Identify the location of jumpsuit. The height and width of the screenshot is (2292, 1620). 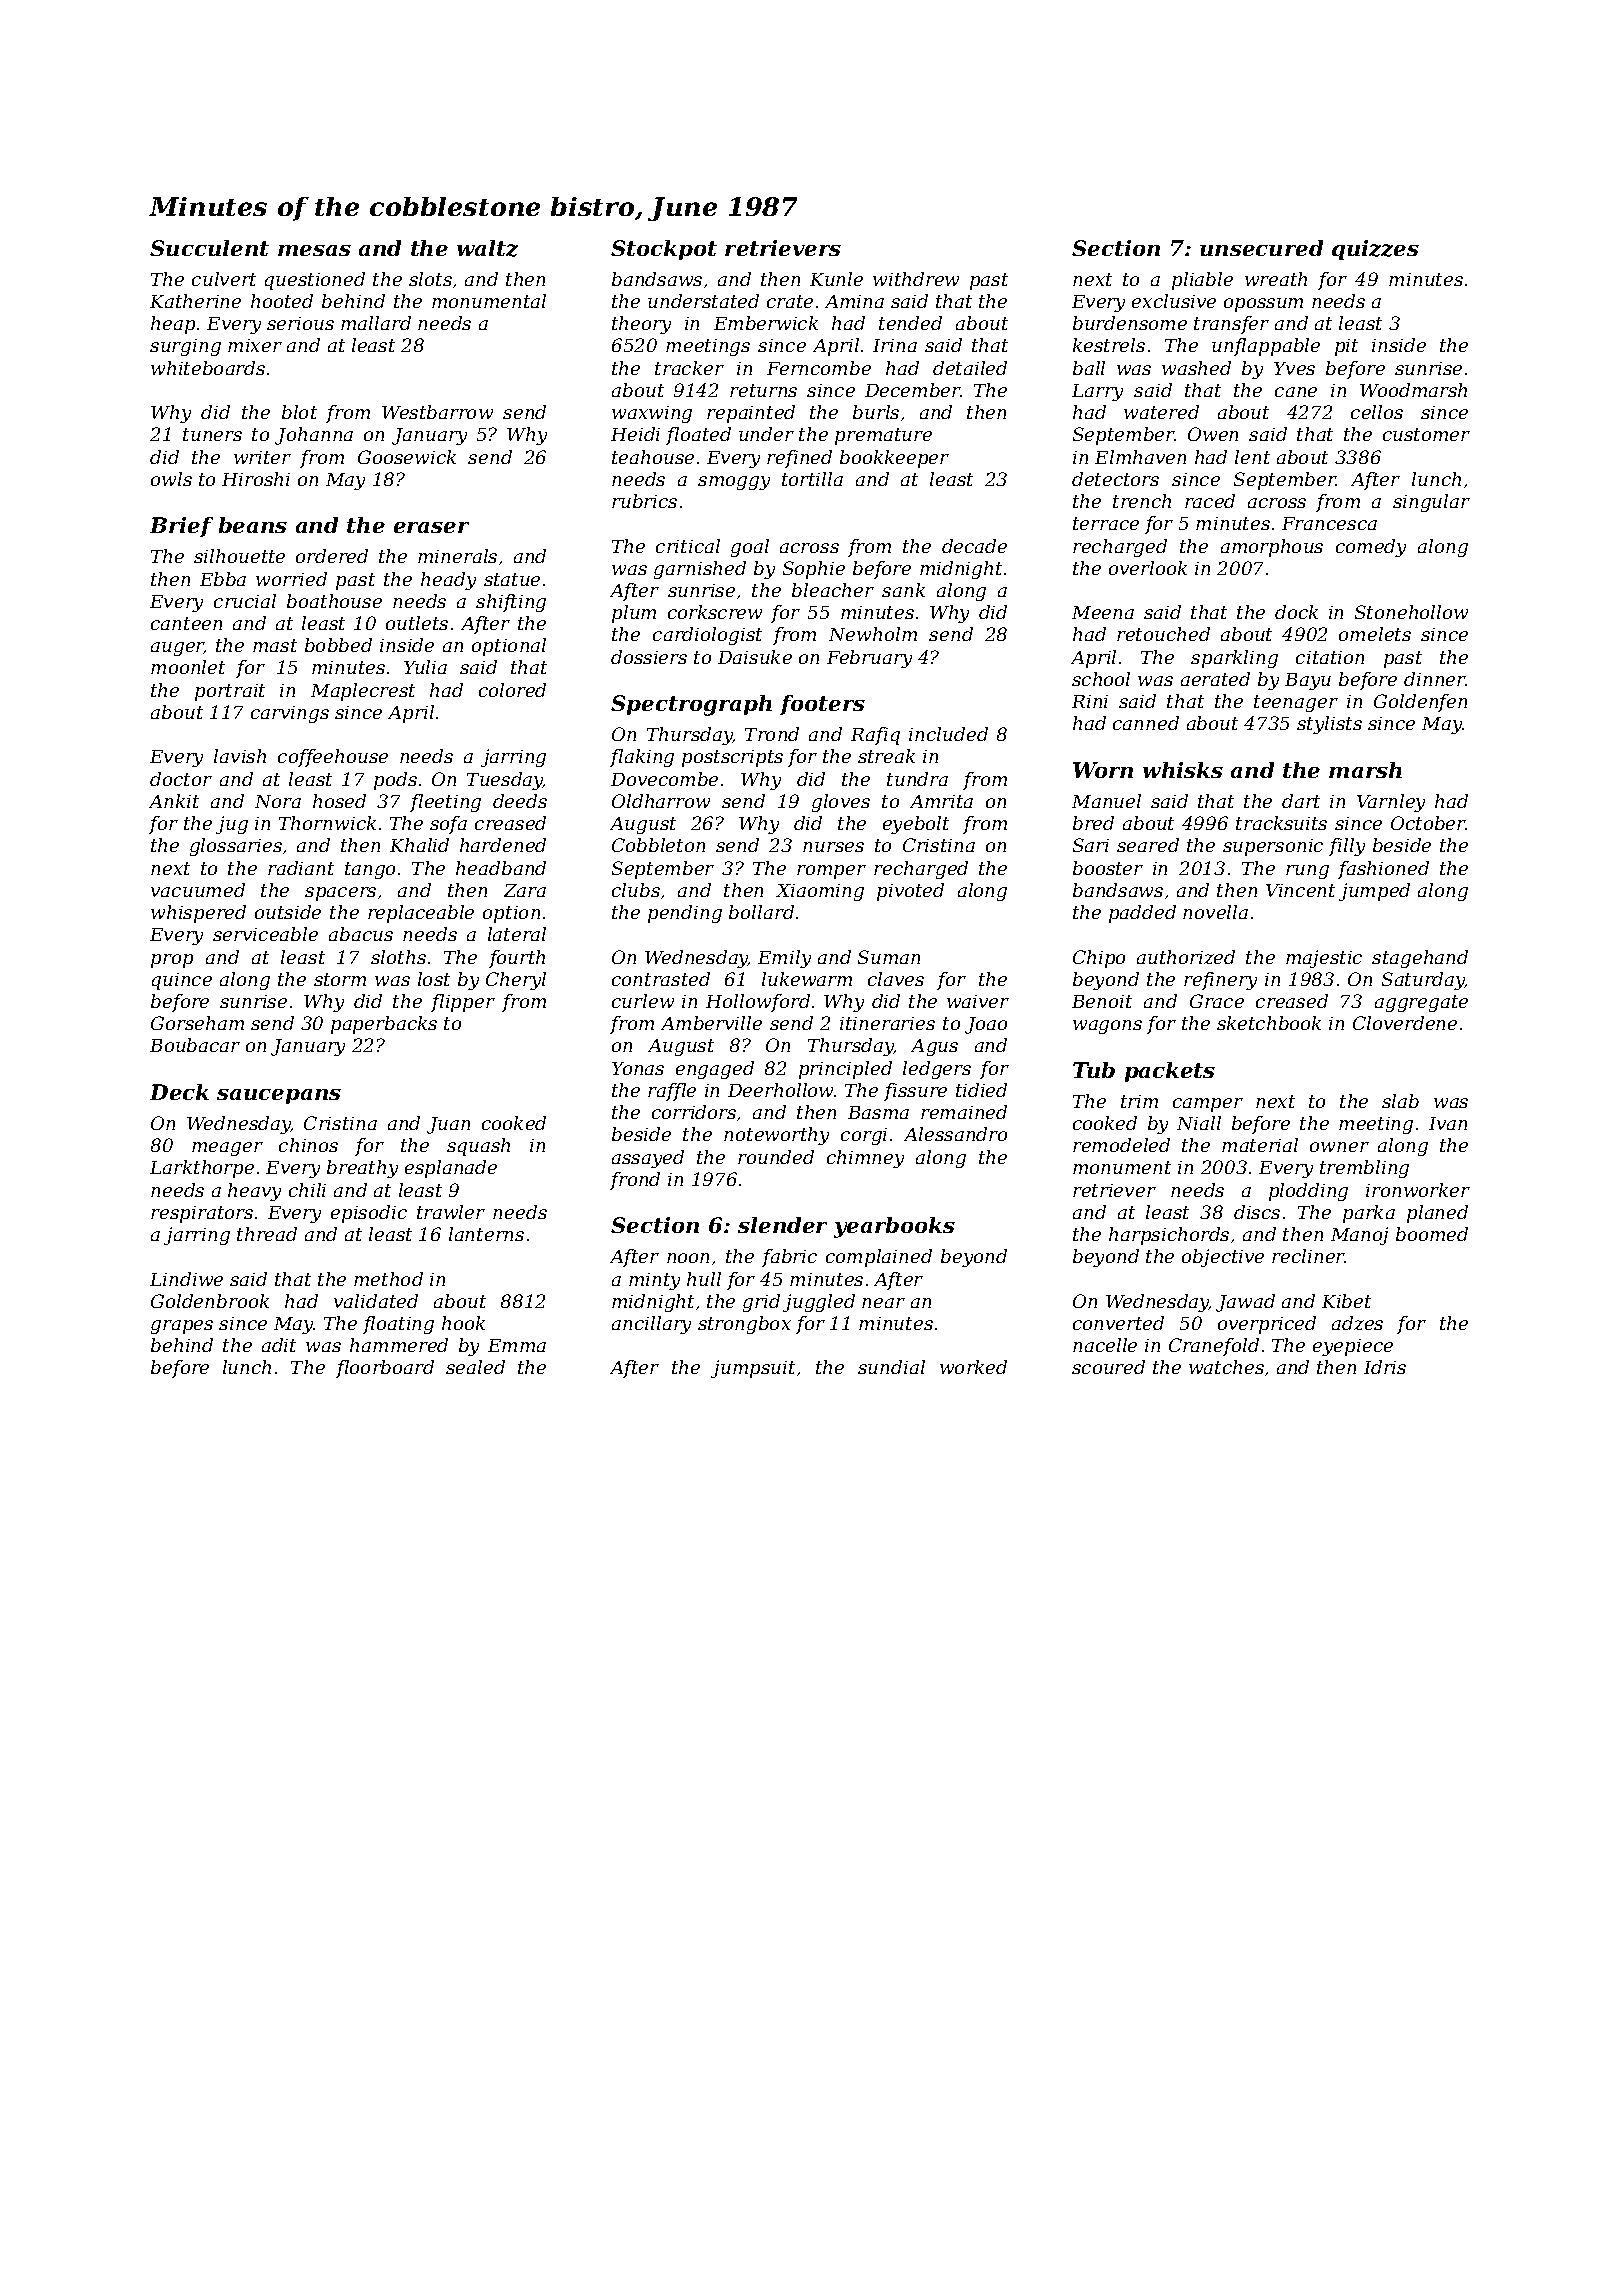
(753, 1369).
